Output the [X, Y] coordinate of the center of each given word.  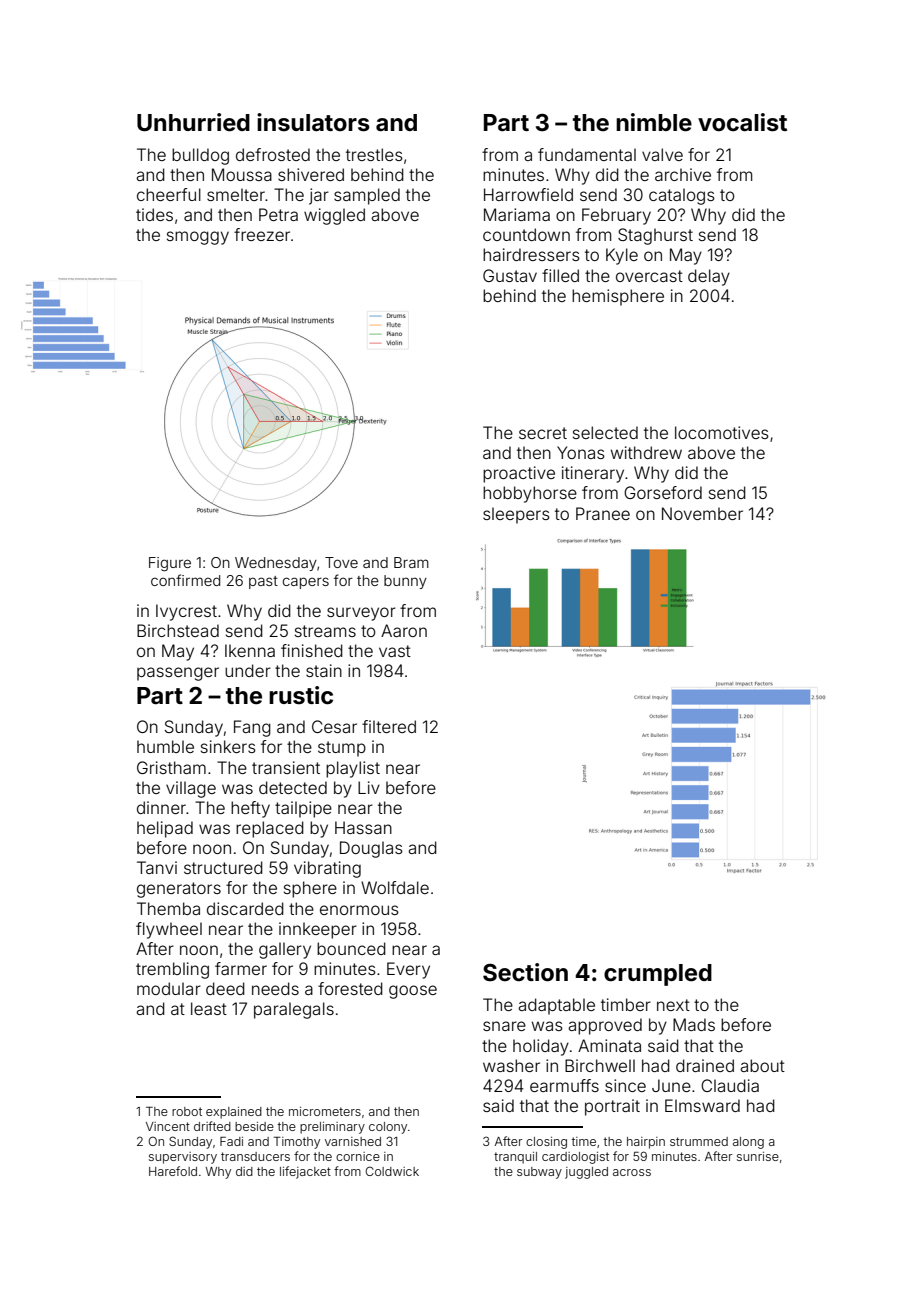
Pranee [603, 513]
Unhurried [193, 122]
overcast [649, 276]
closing [546, 1143]
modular [169, 988]
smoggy [198, 238]
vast [395, 651]
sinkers [228, 746]
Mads [694, 1024]
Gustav [510, 275]
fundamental [587, 154]
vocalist [742, 122]
